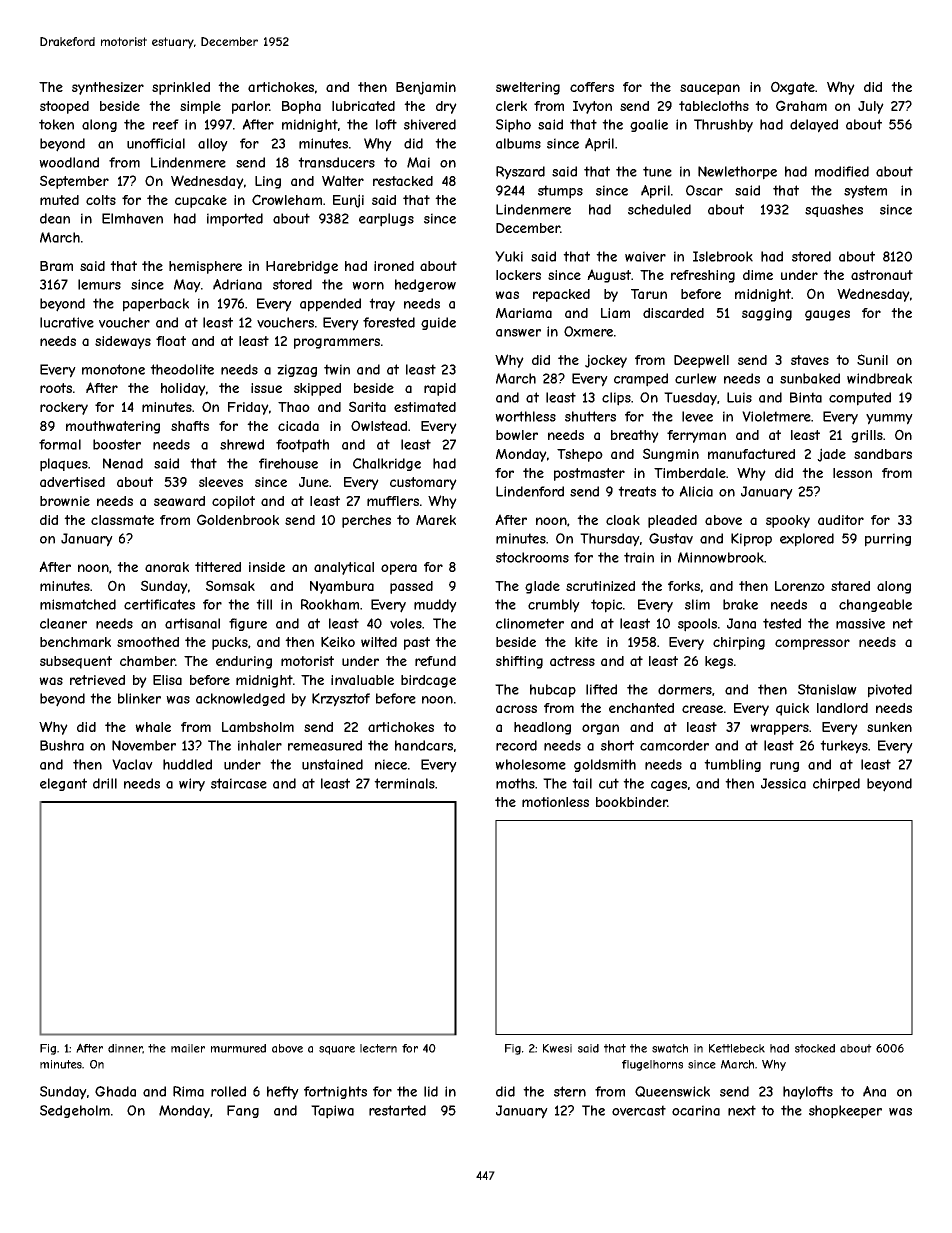 This screenshot has width=952, height=1233. What do you see at coordinates (834, 210) in the screenshot?
I see `squashes` at bounding box center [834, 210].
